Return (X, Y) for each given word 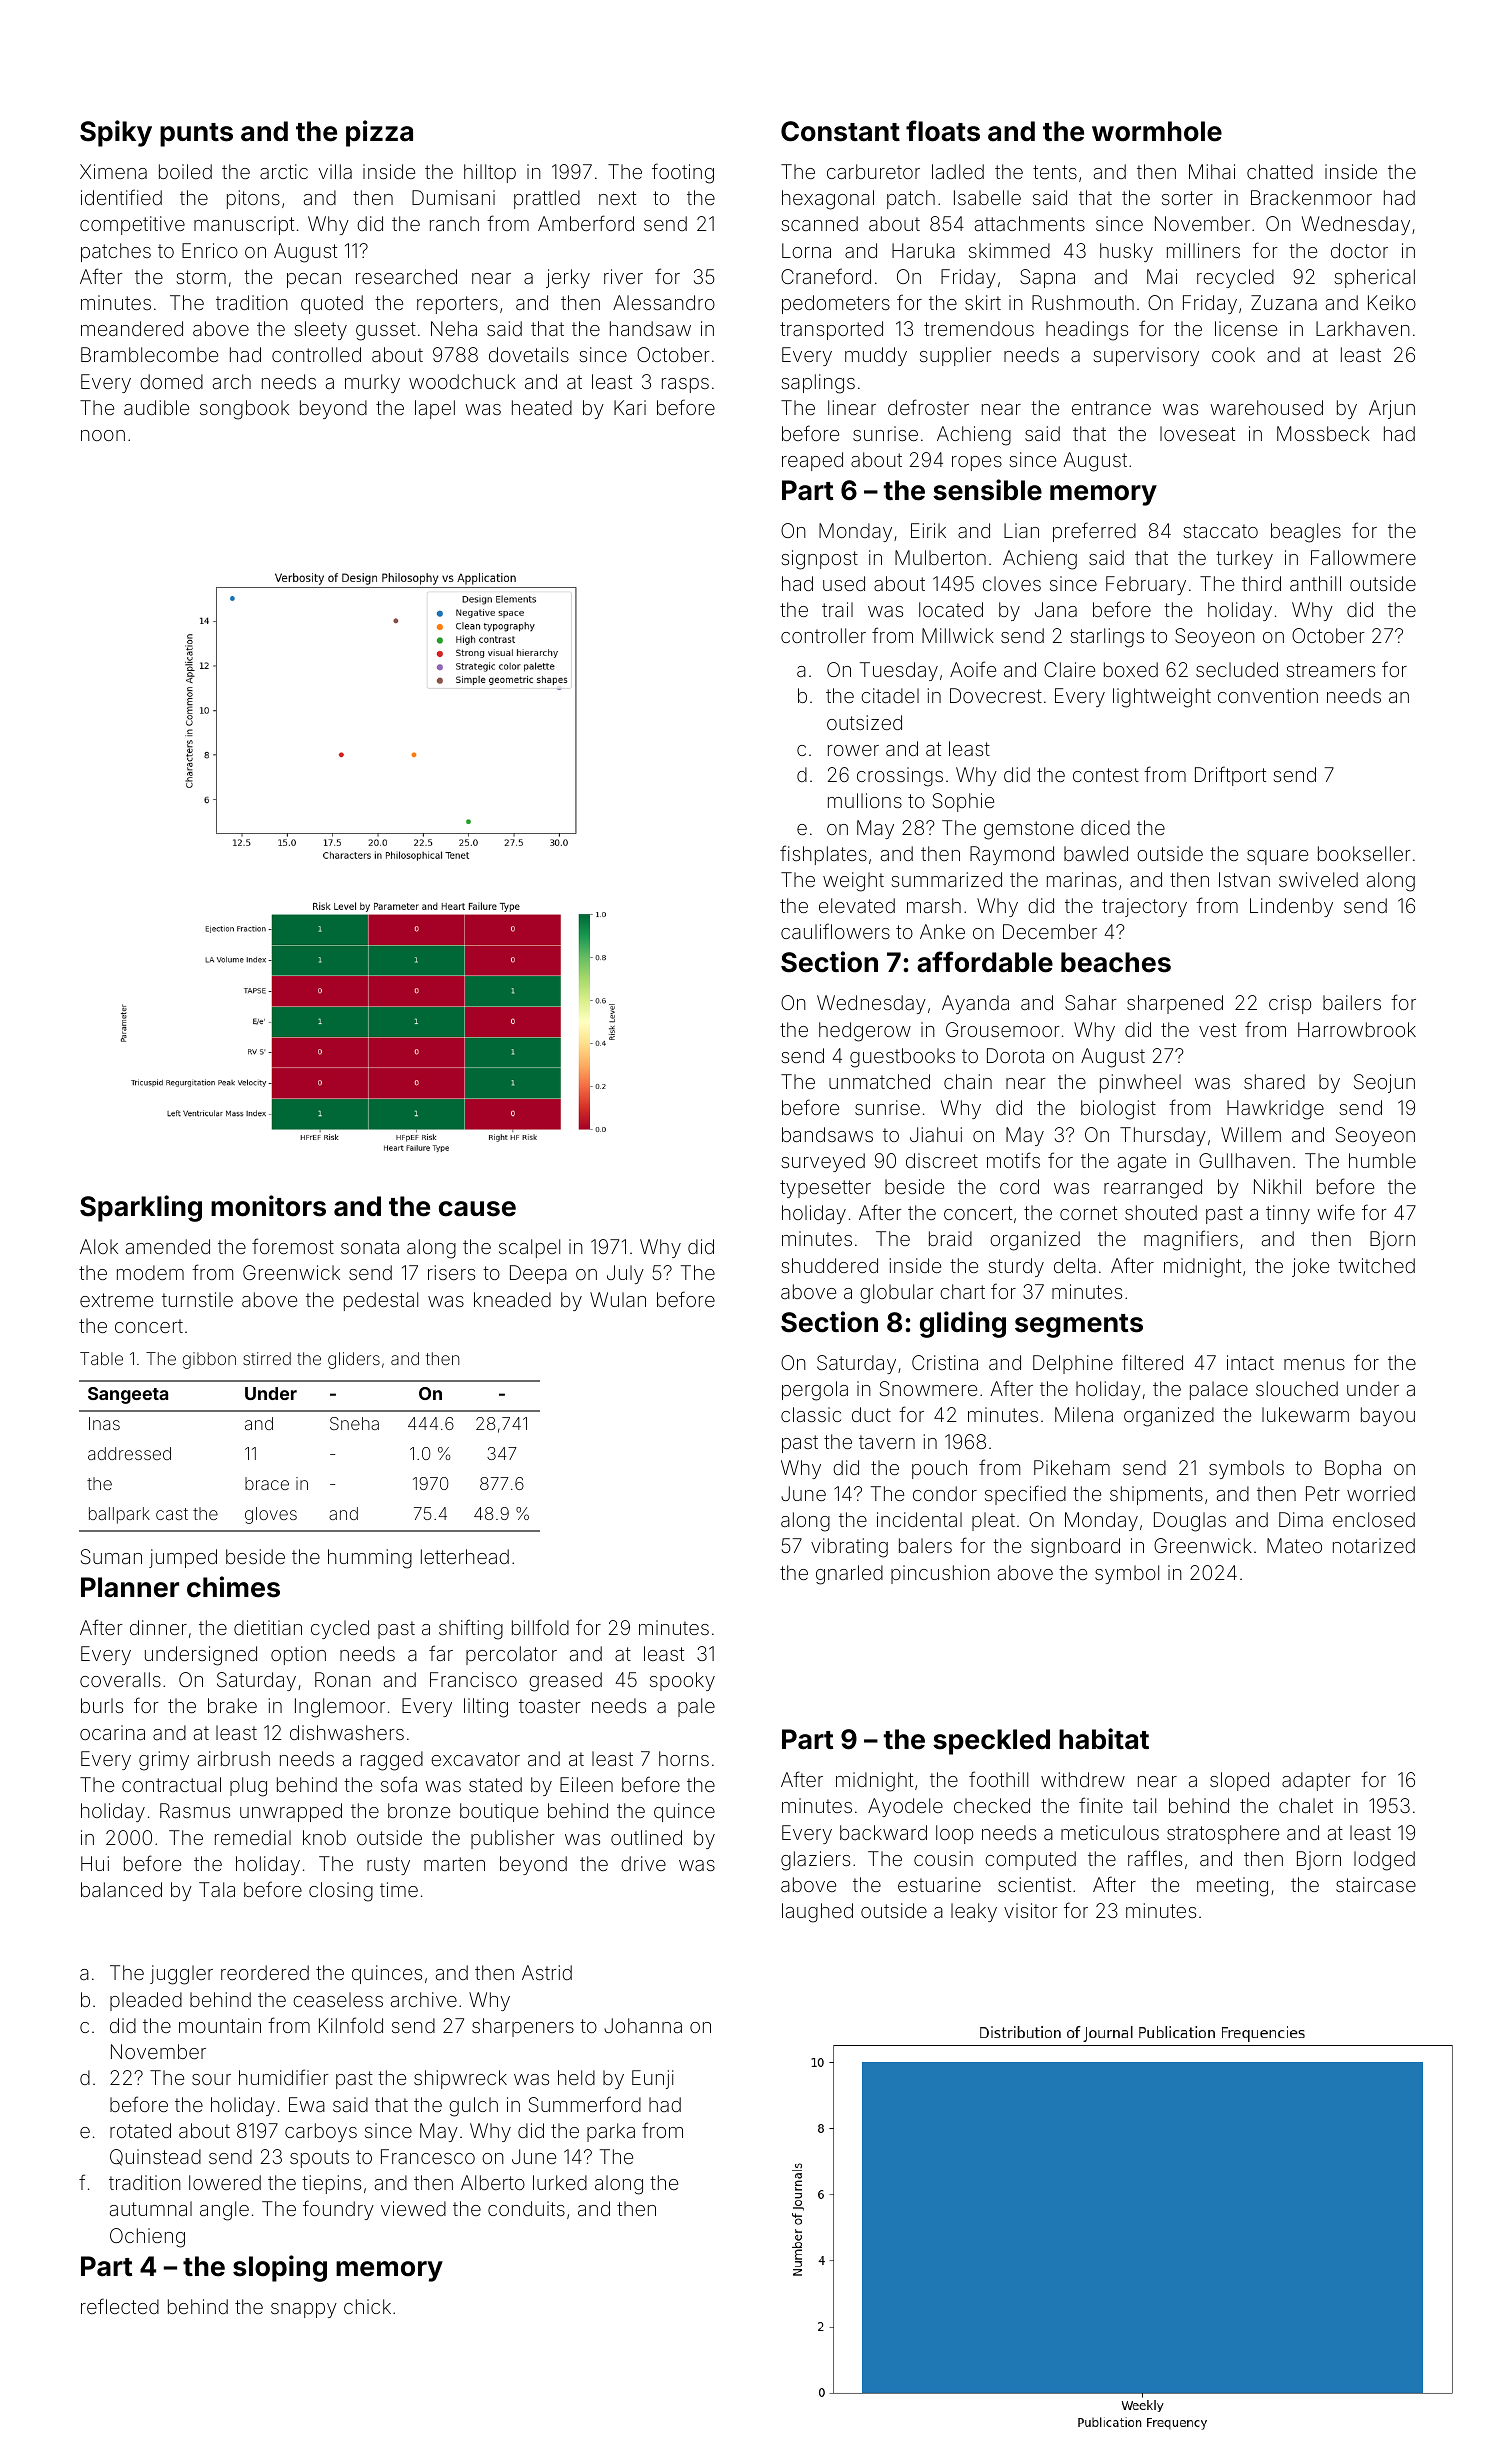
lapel (435, 409)
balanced (121, 1889)
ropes (977, 463)
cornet (1088, 1213)
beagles (1306, 533)
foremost (293, 1246)
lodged (1384, 1861)
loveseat (1197, 433)
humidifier (284, 2077)
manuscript (244, 225)
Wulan (618, 1299)
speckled (991, 1742)
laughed (817, 1913)
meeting (1232, 1887)
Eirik (928, 530)
